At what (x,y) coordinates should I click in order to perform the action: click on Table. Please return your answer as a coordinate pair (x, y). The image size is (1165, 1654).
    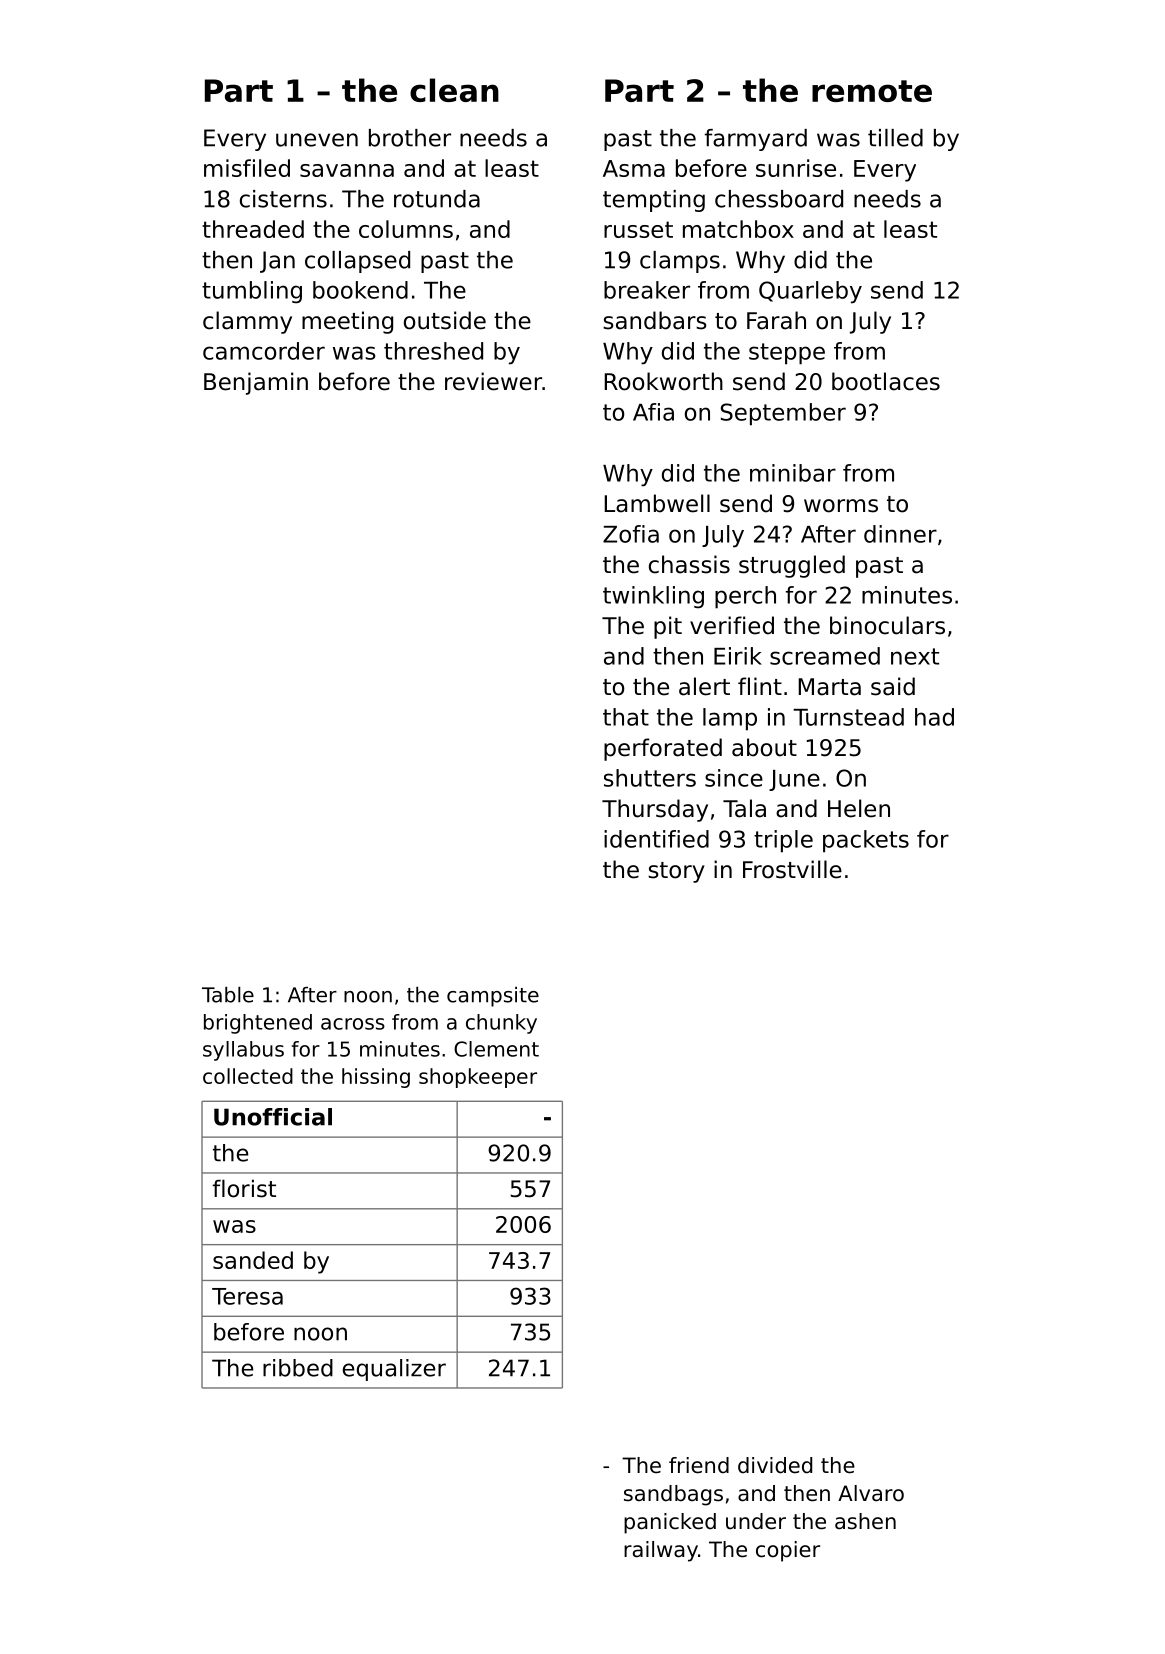
    Looking at the image, I should click on (228, 995).
